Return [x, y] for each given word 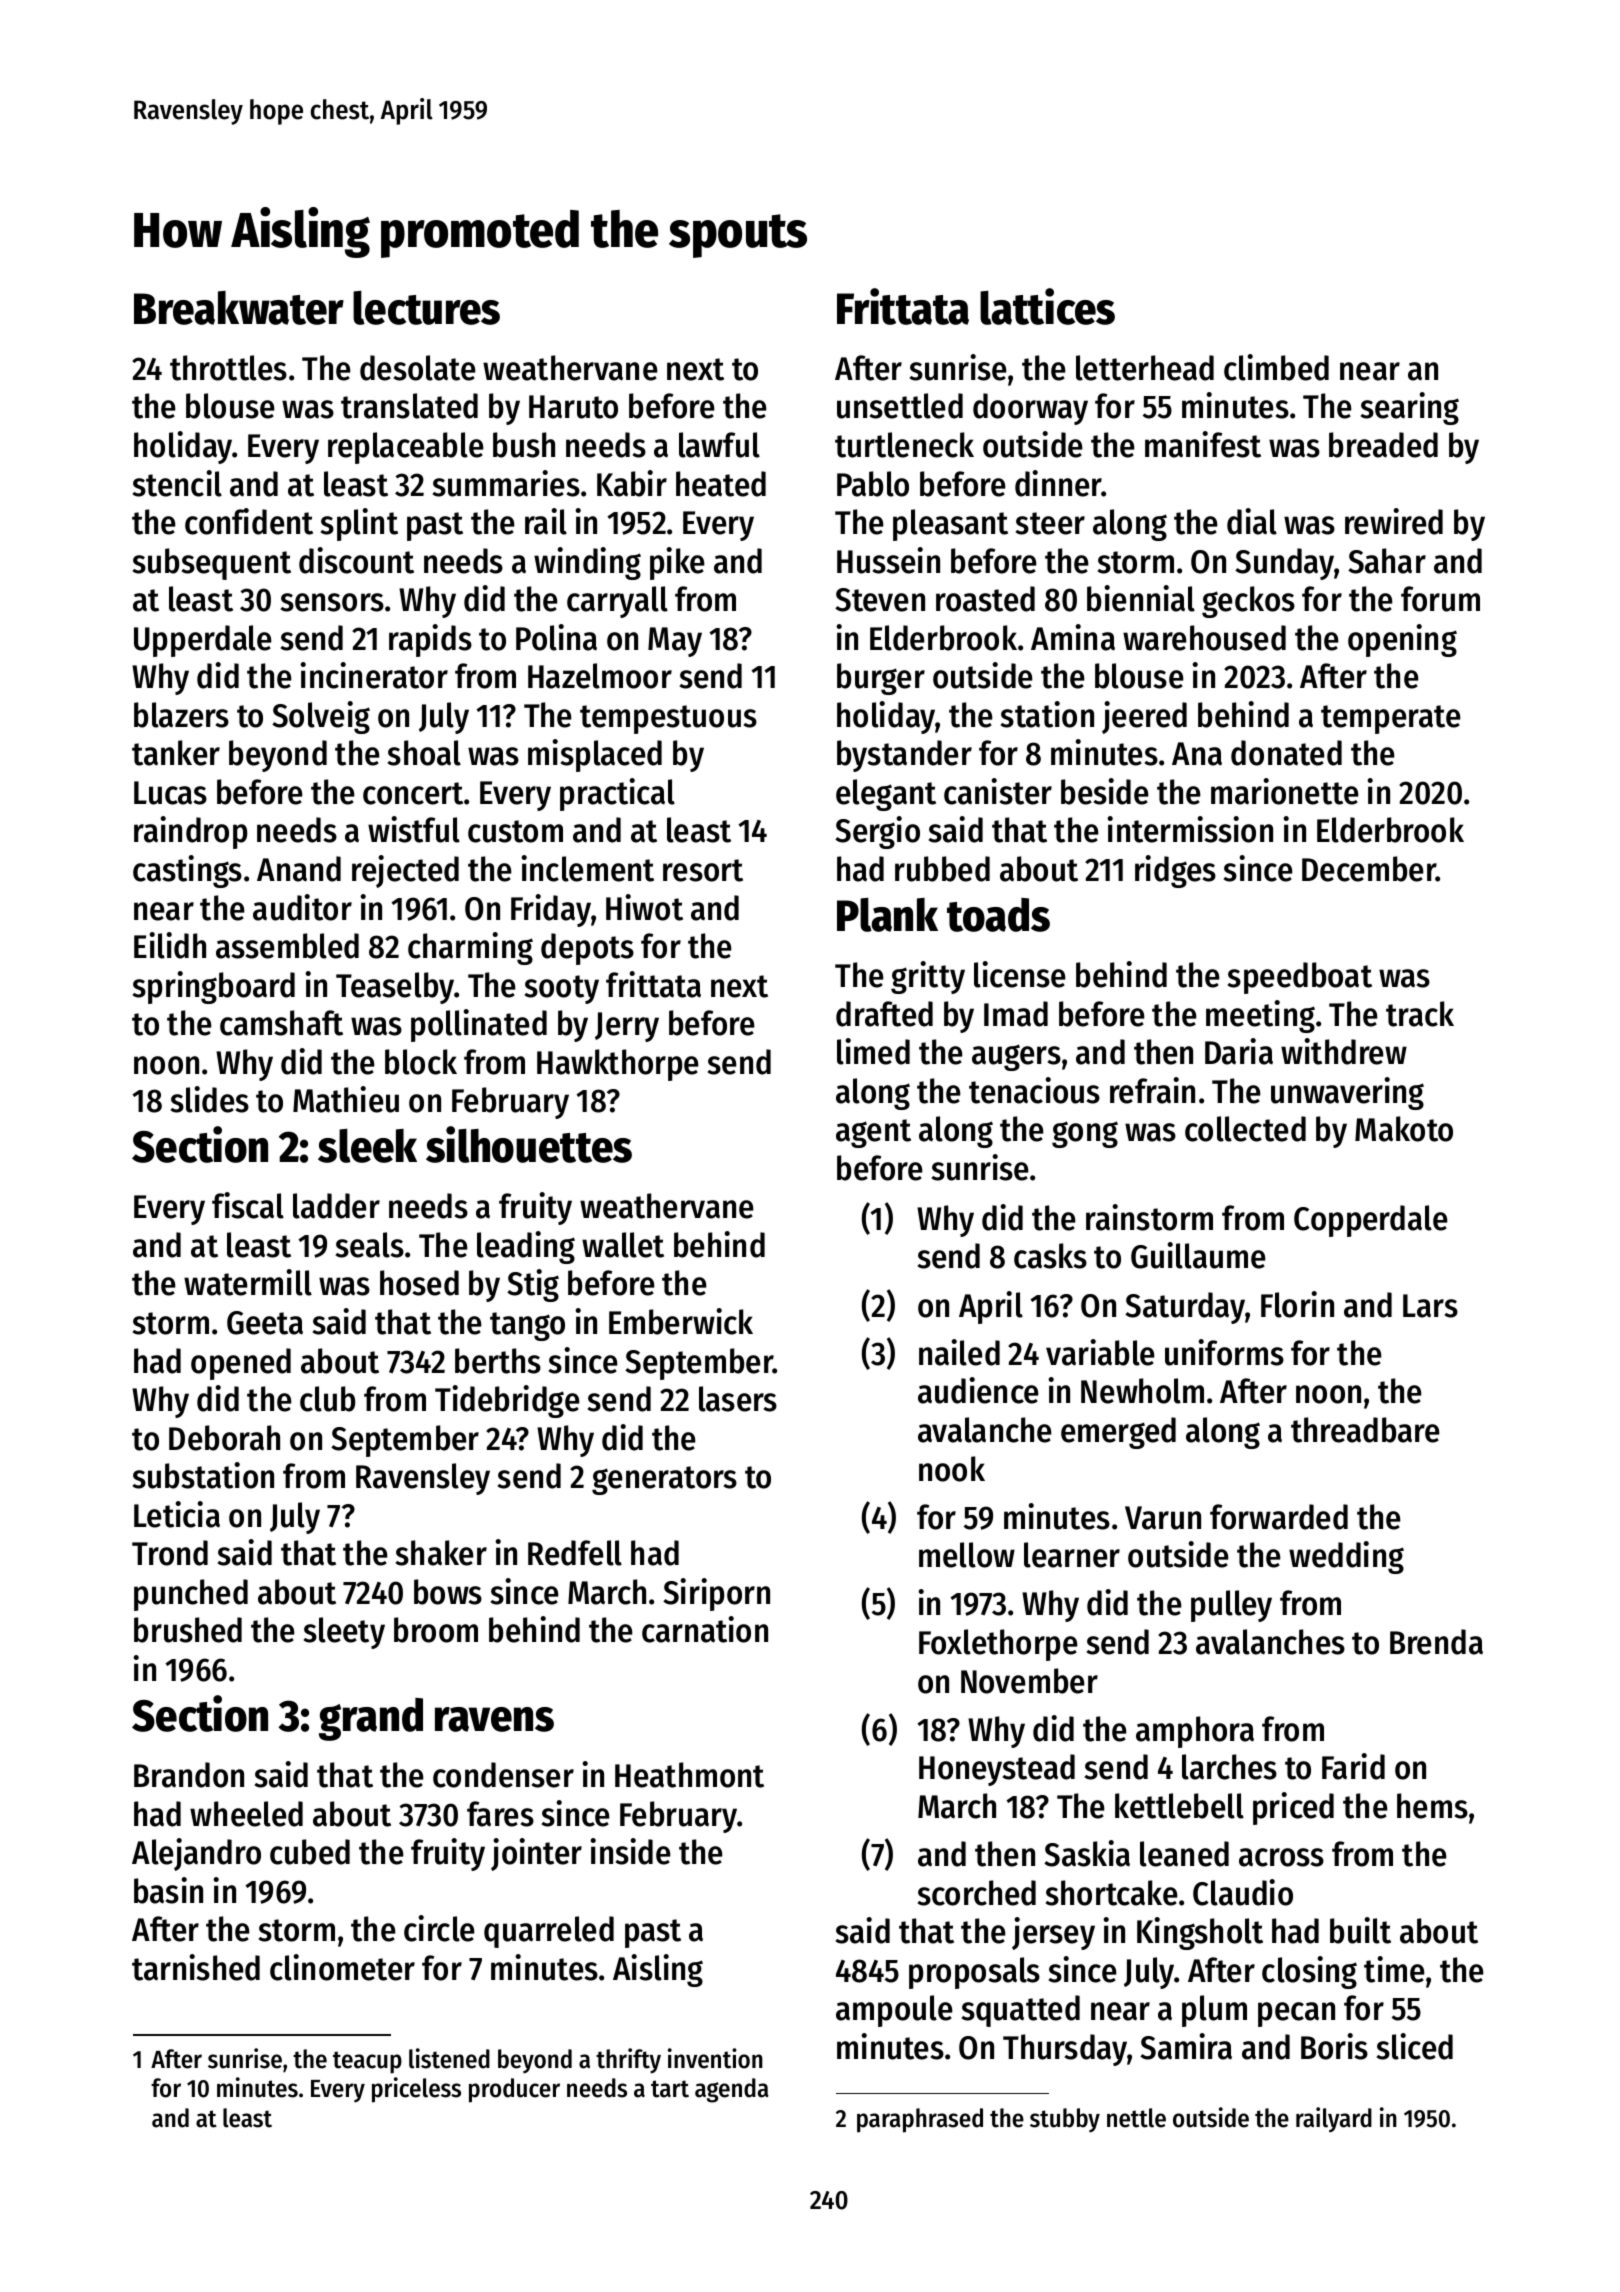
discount [356, 560]
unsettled [900, 406]
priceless [416, 2090]
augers [1016, 1057]
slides [210, 1099]
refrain [1152, 1090]
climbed [1276, 367]
